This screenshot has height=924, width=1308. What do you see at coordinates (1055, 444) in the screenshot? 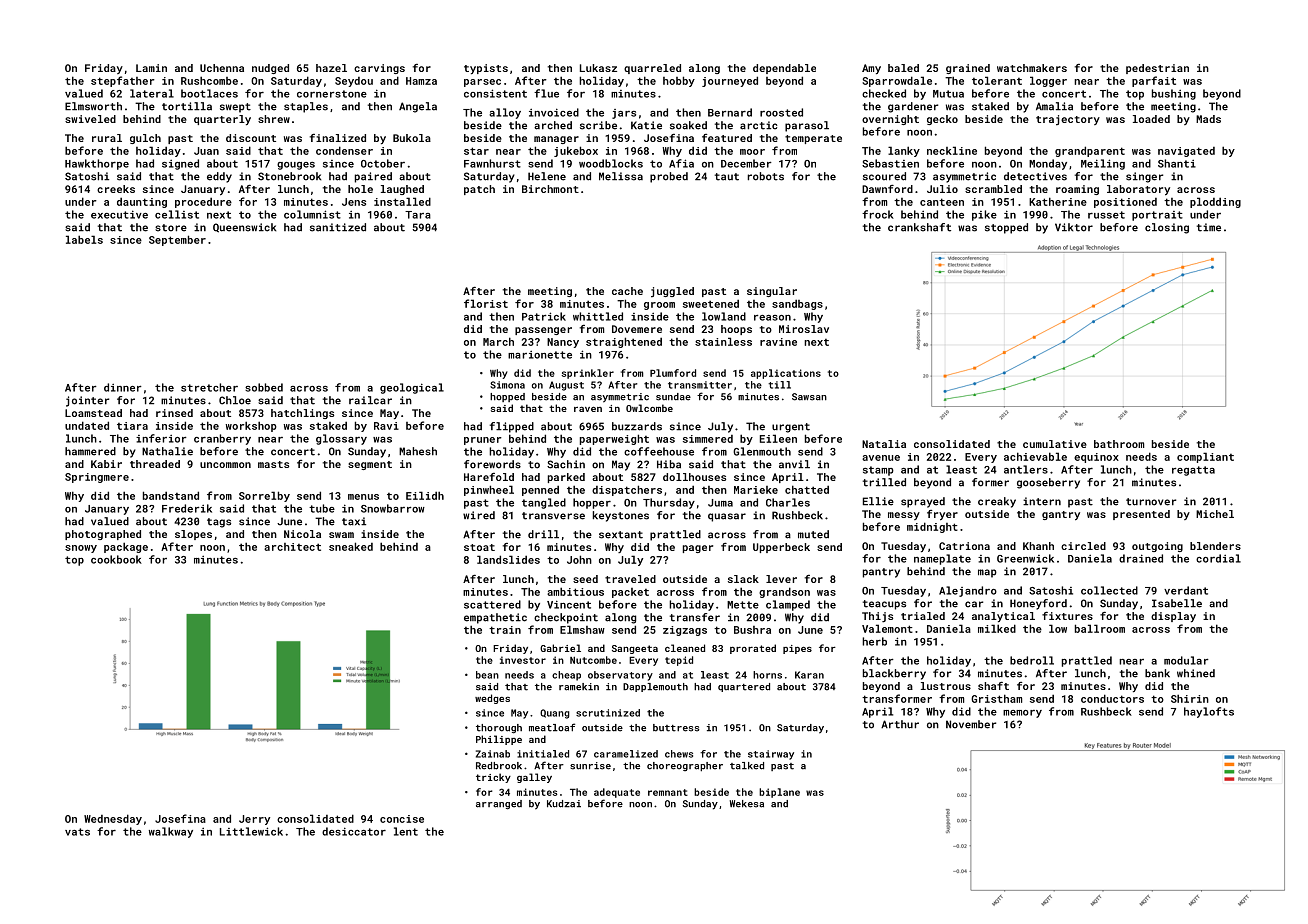
I see `cumulative` at bounding box center [1055, 444].
